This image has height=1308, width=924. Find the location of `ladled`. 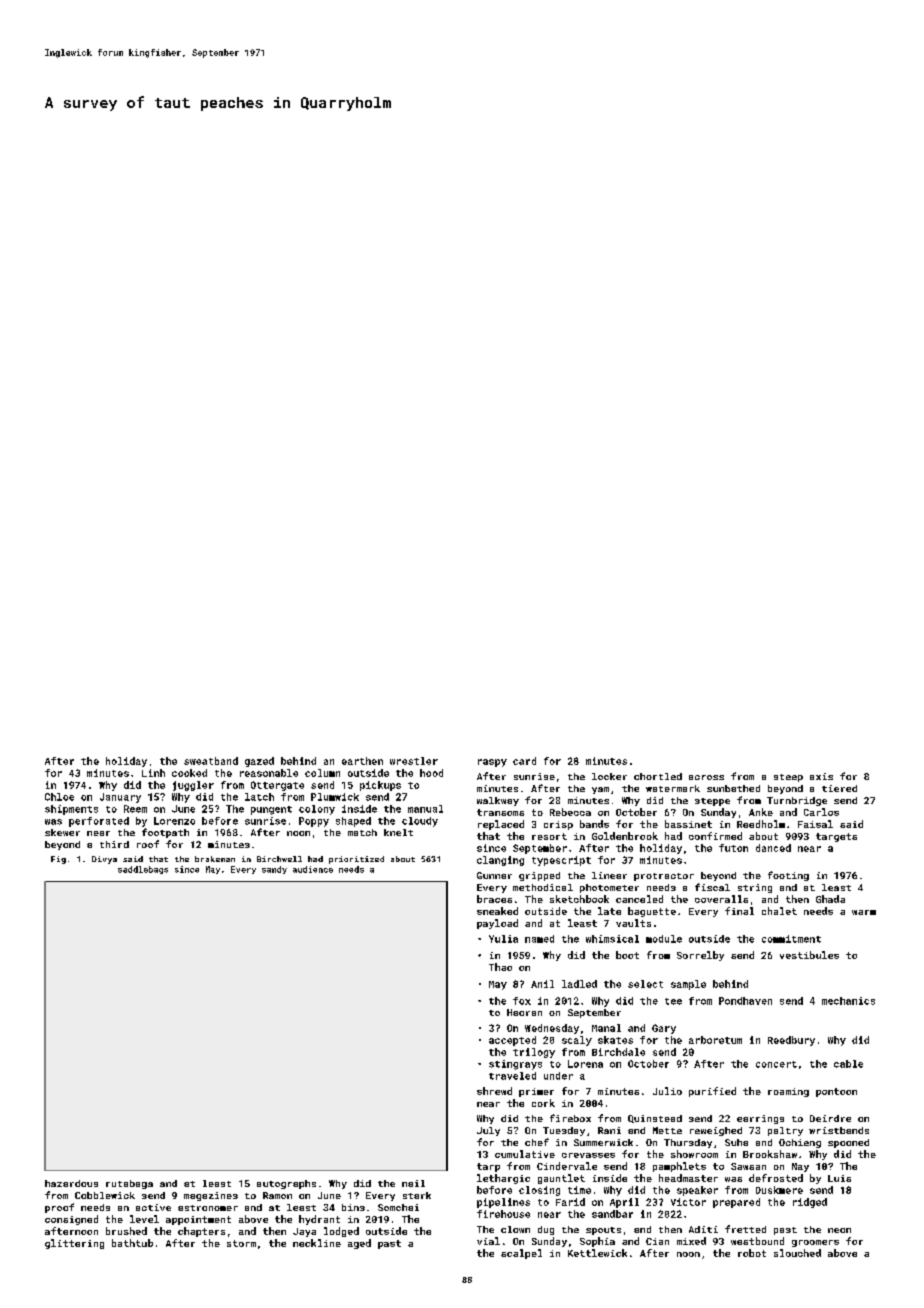

ladled is located at coordinates (579, 984).
